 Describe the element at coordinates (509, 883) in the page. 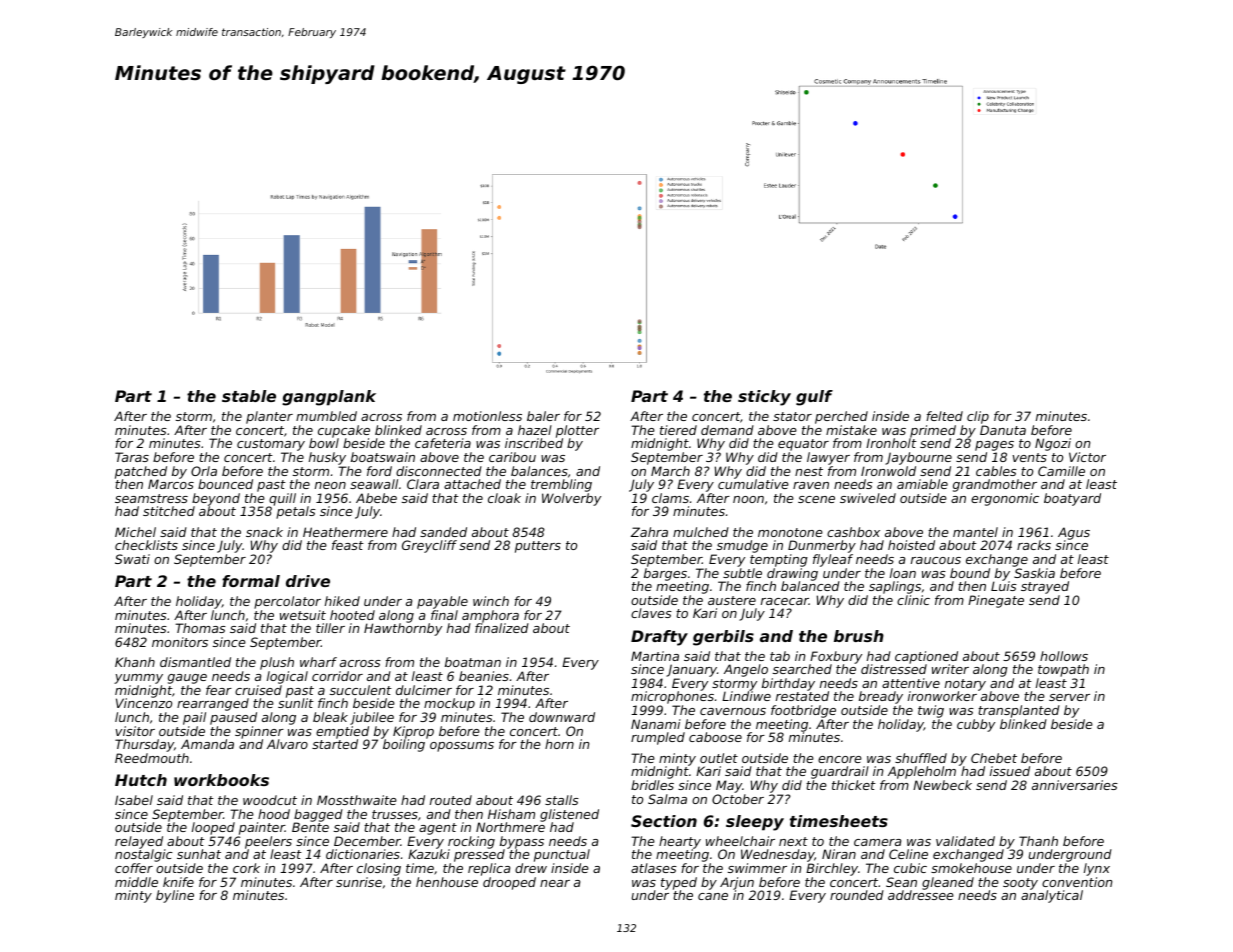

I see `drooped` at that location.
